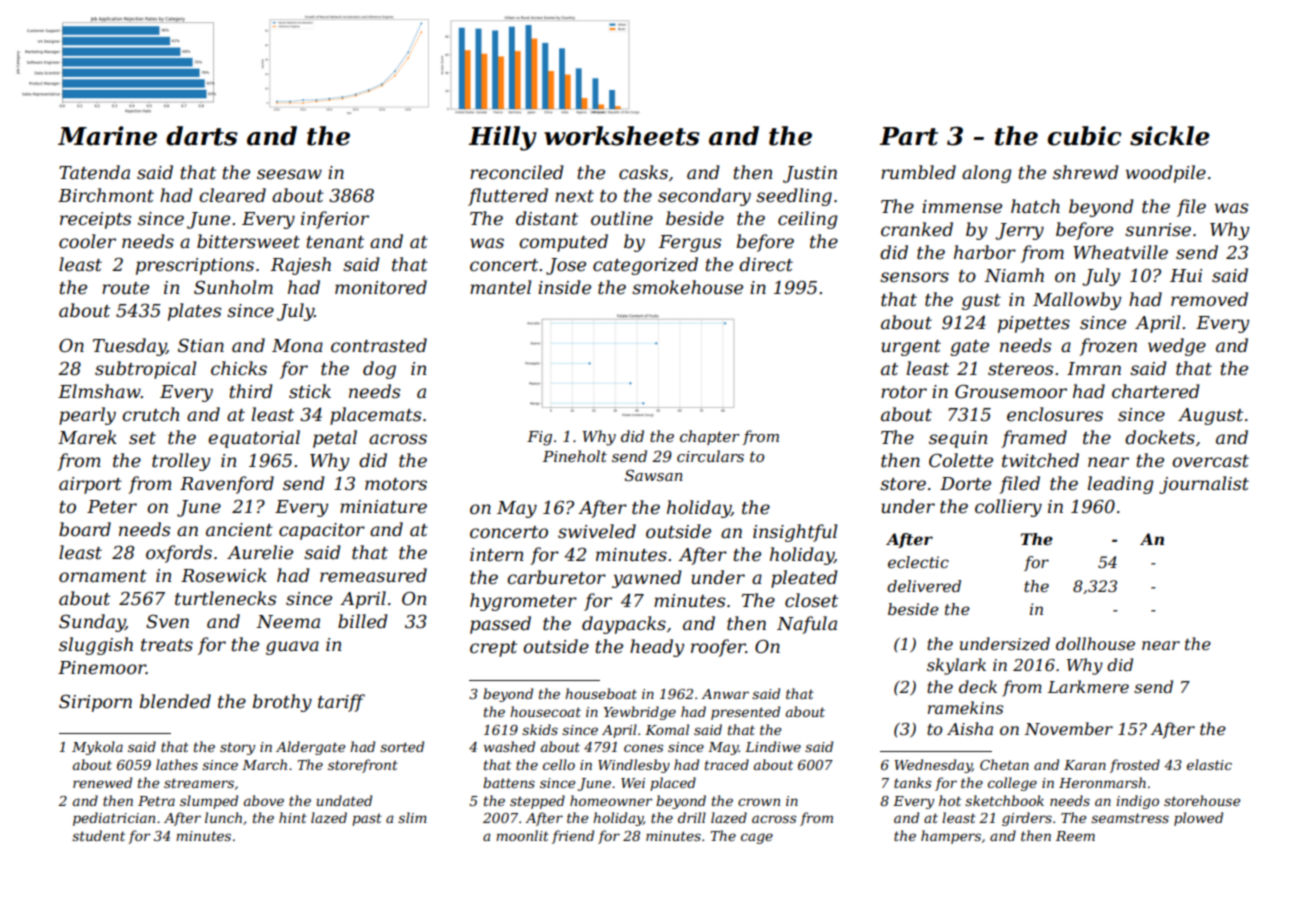 This screenshot has width=1308, height=924. I want to click on Niamh, so click(1014, 275).
